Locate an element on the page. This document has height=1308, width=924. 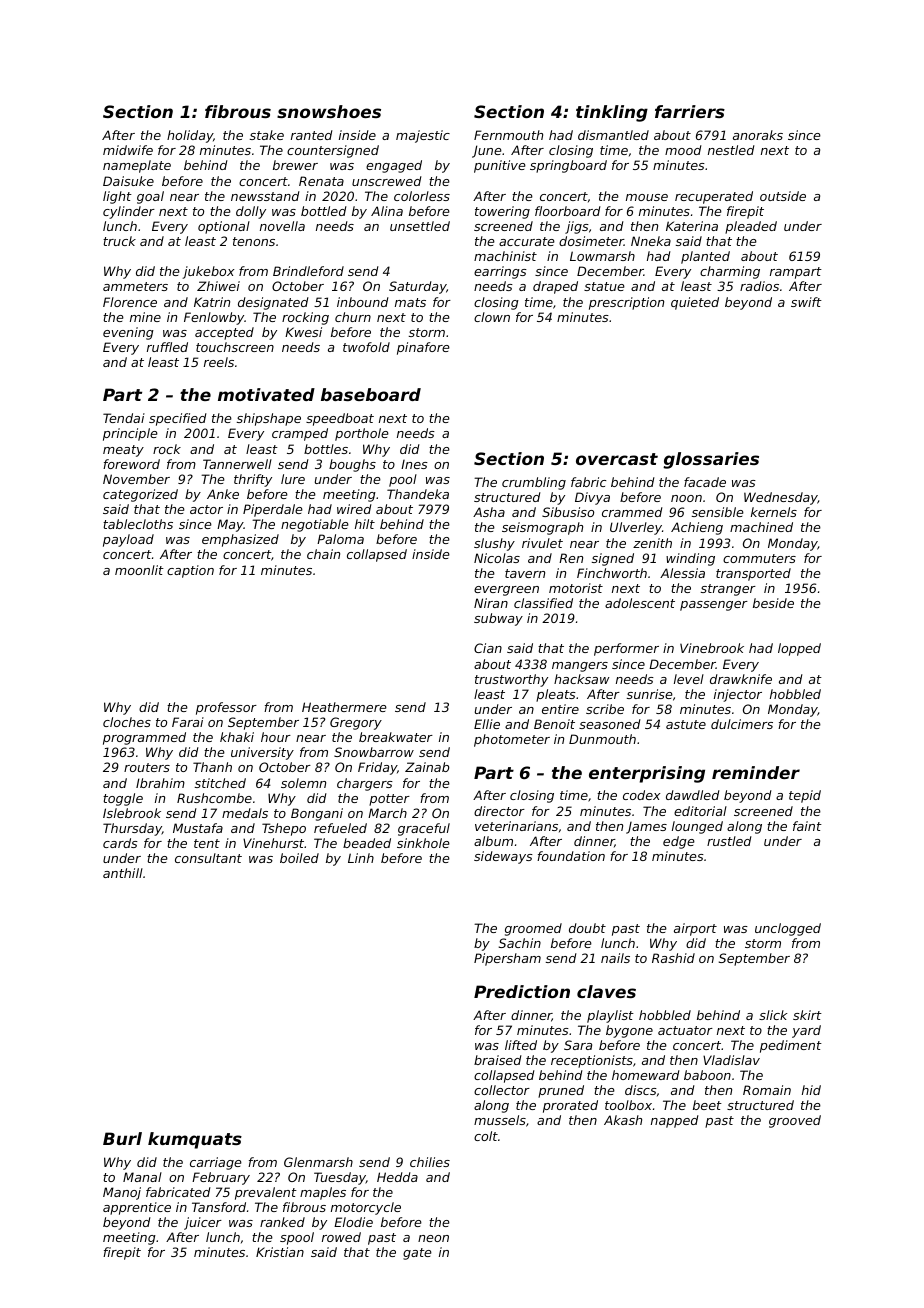
grooved is located at coordinates (795, 1121).
